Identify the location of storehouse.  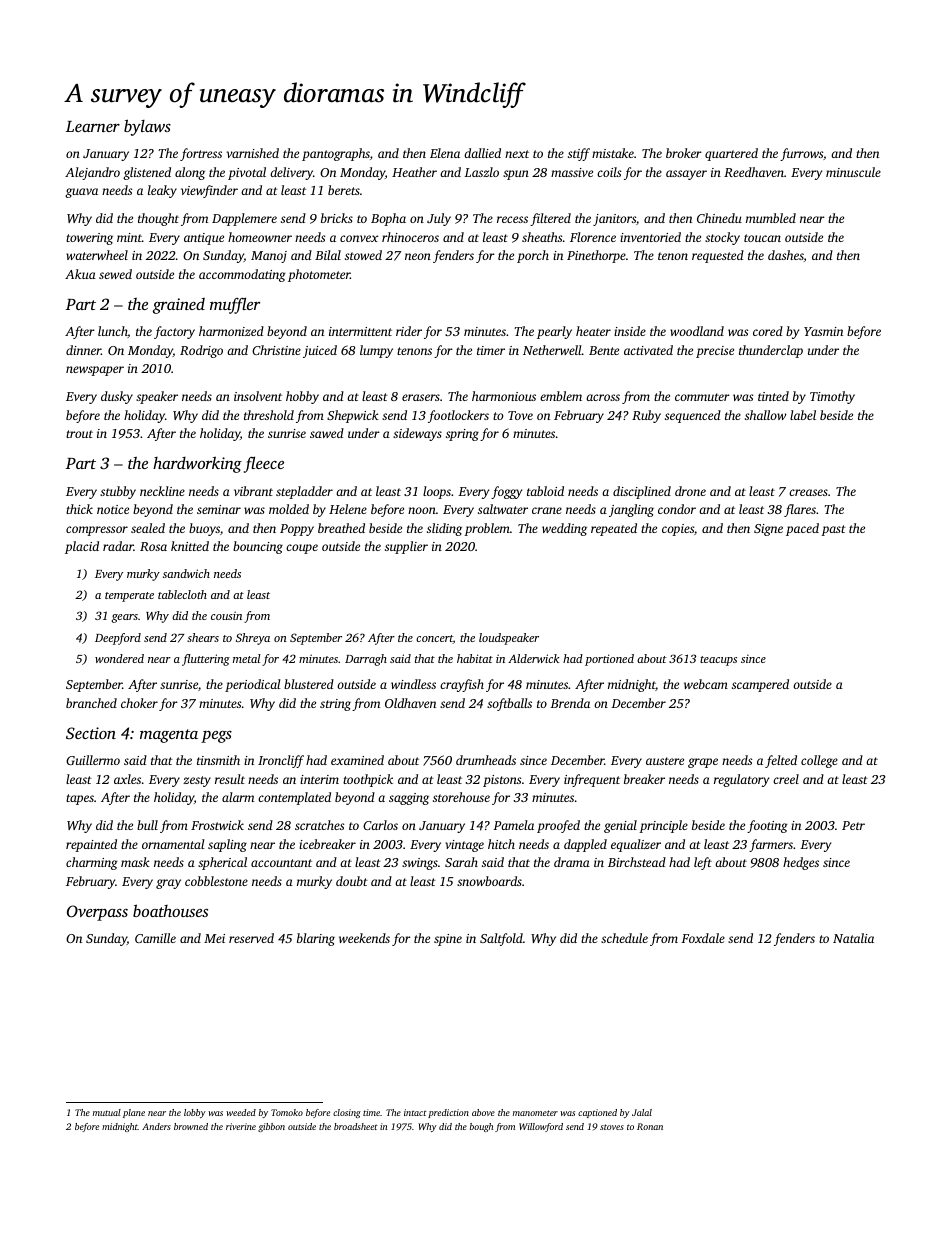
(461, 797).
